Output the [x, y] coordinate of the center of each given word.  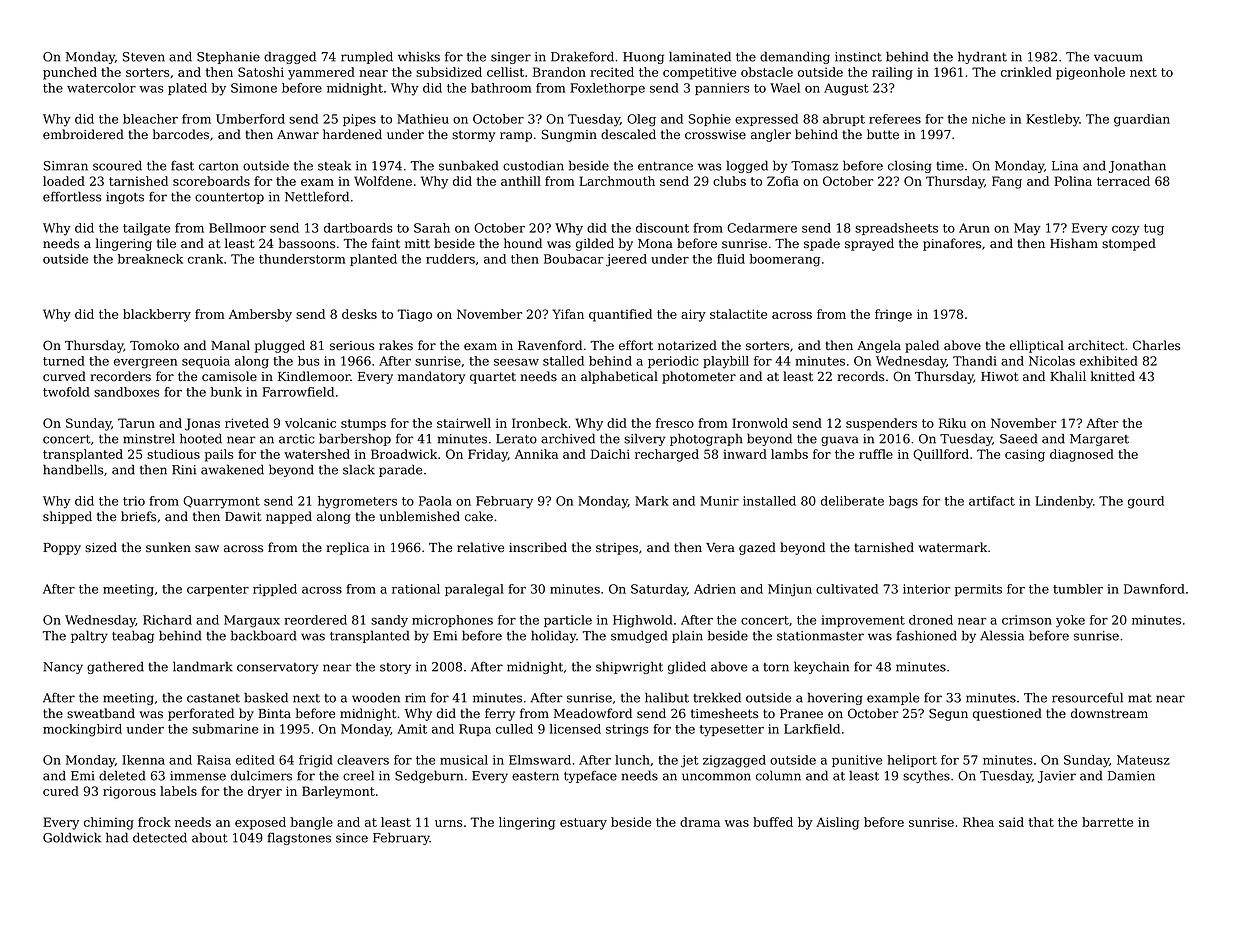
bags [903, 502]
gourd [1146, 502]
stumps [363, 425]
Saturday [659, 590]
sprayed [869, 244]
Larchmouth [617, 181]
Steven [144, 57]
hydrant [982, 57]
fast [182, 165]
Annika [536, 454]
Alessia [1002, 635]
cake [479, 516]
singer [511, 58]
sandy [389, 621]
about [210, 837]
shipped [67, 517]
